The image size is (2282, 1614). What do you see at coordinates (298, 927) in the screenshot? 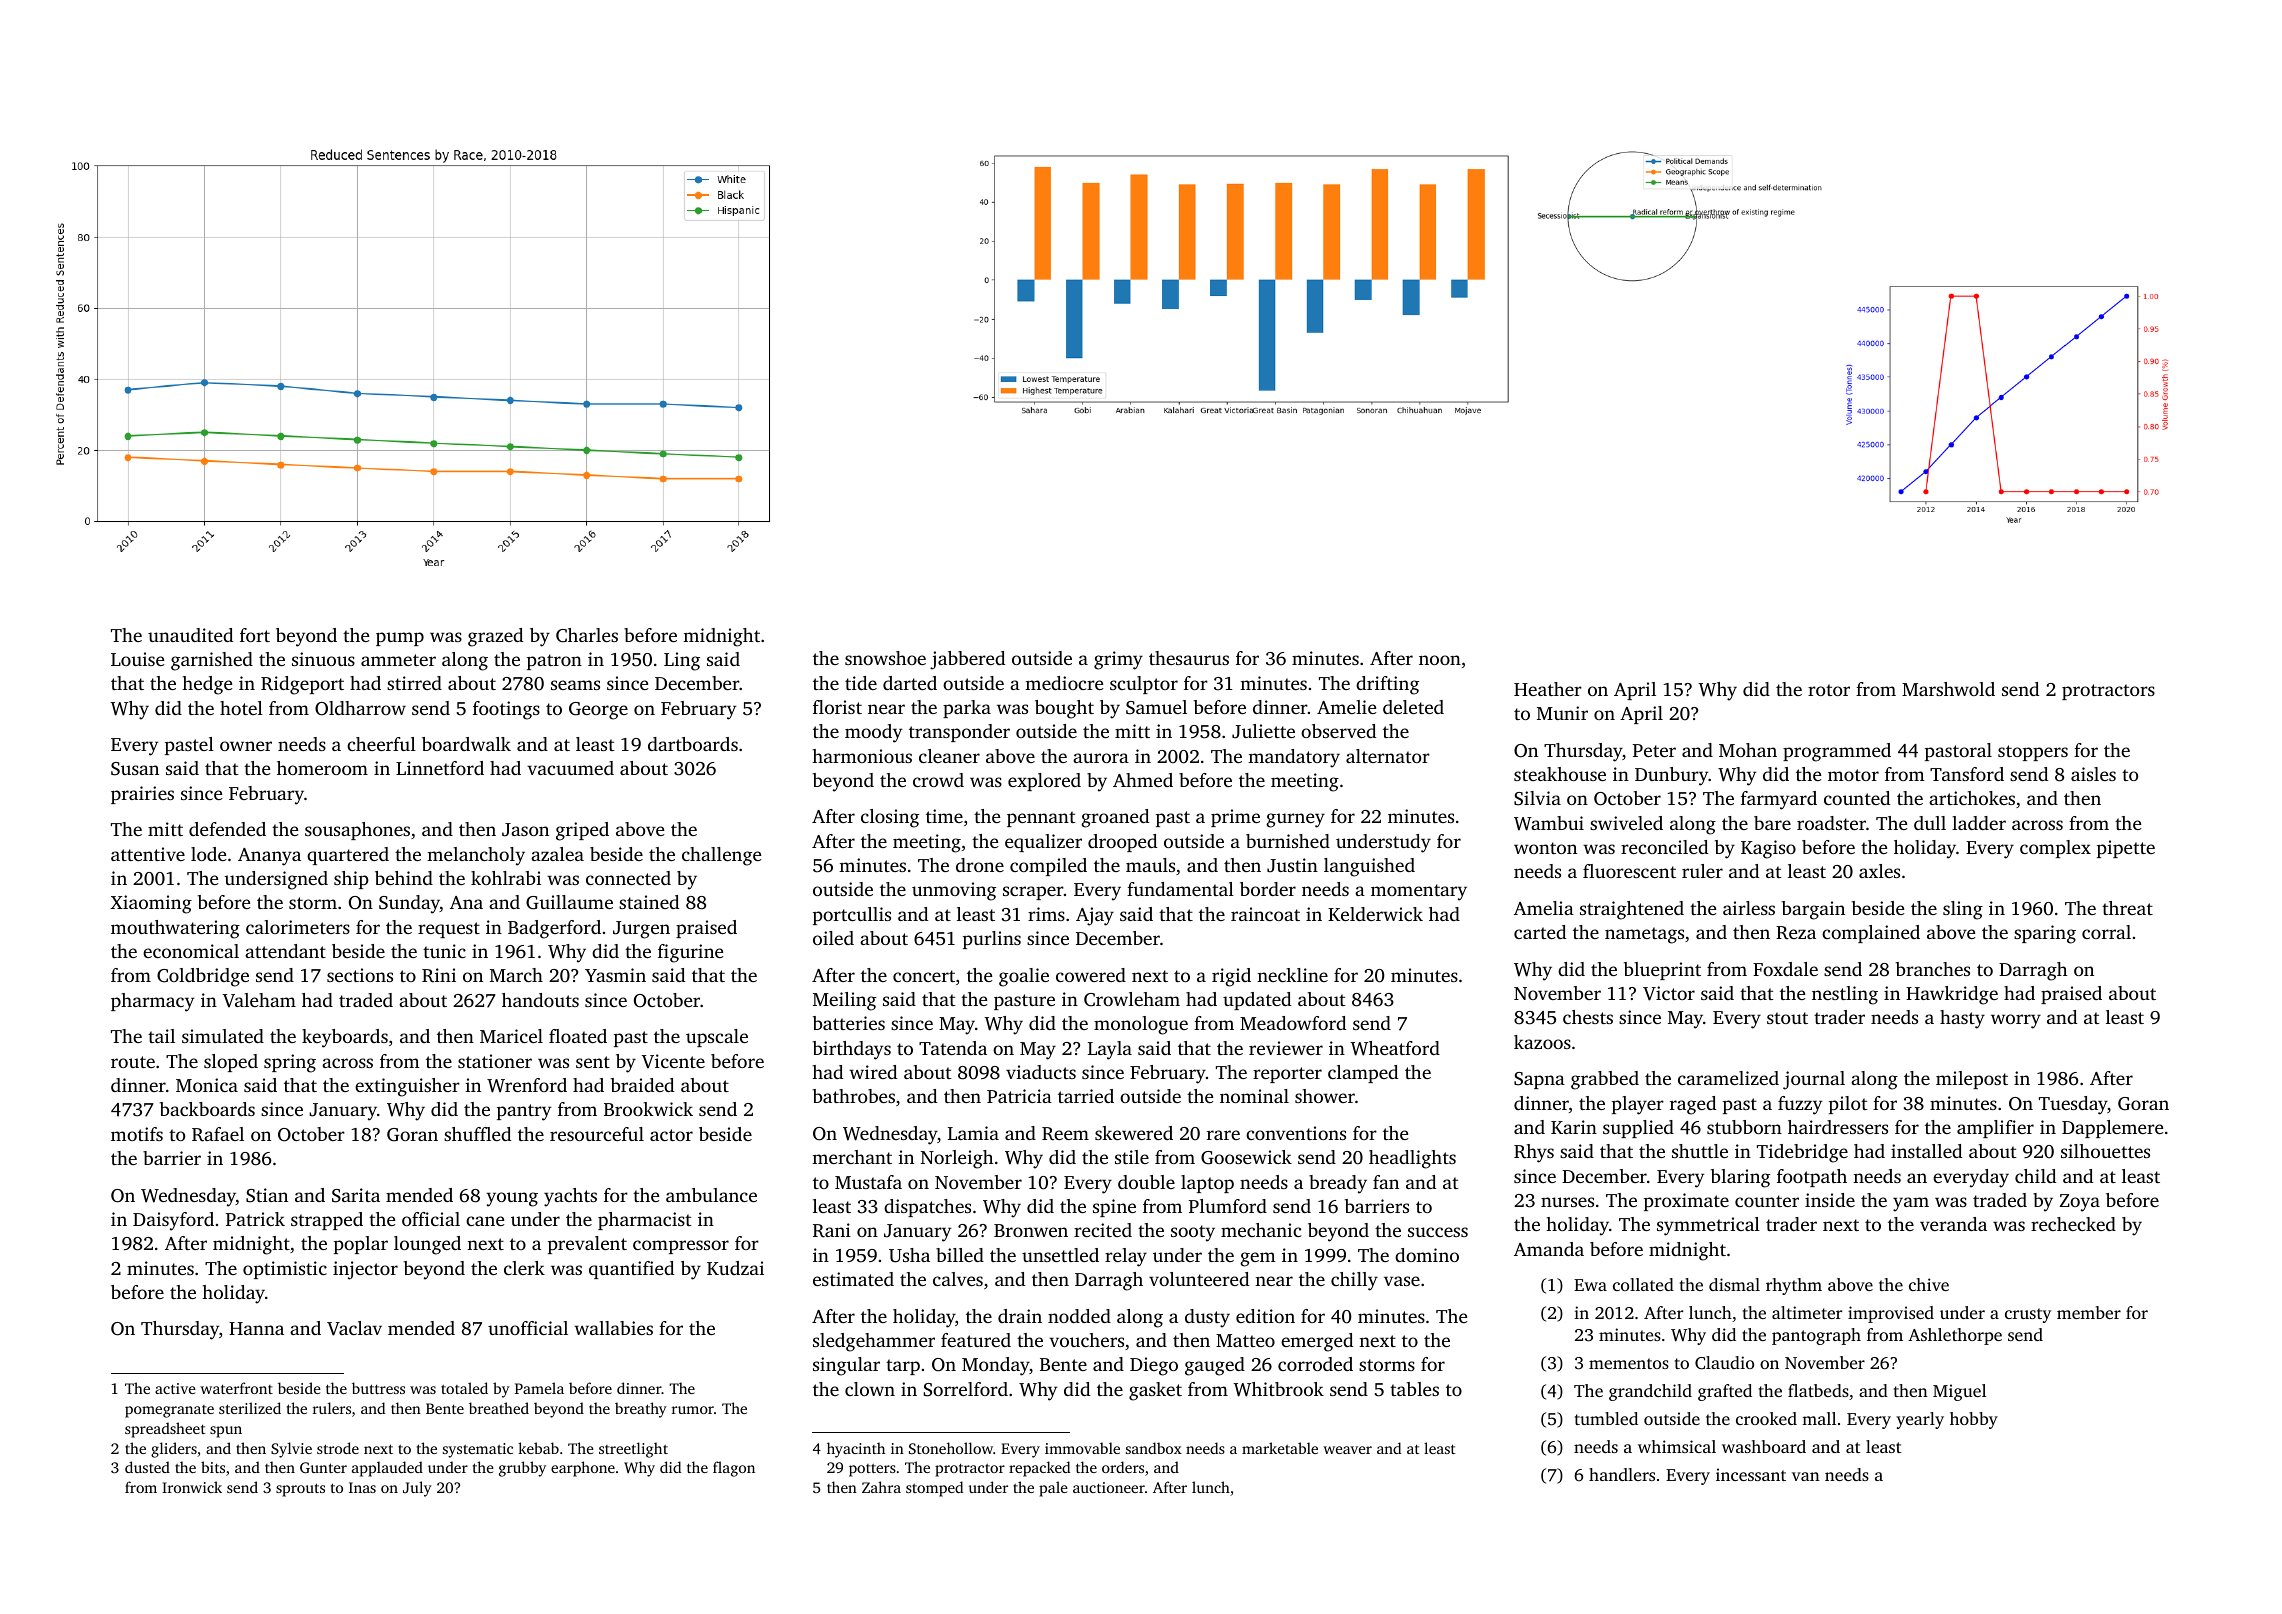
I see `calorimeters` at bounding box center [298, 927].
